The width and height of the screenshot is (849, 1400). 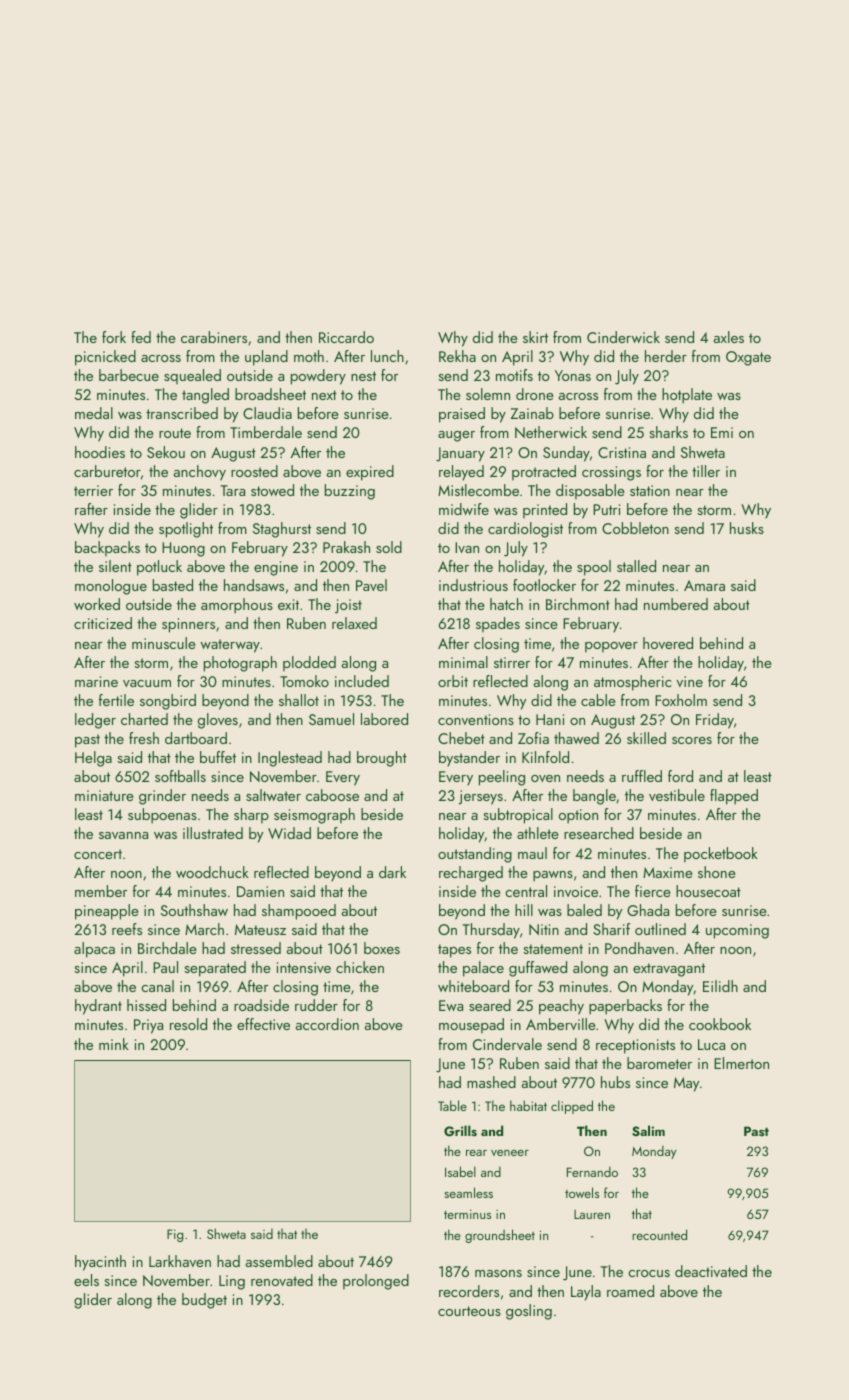 What do you see at coordinates (168, 702) in the screenshot?
I see `songbird` at bounding box center [168, 702].
